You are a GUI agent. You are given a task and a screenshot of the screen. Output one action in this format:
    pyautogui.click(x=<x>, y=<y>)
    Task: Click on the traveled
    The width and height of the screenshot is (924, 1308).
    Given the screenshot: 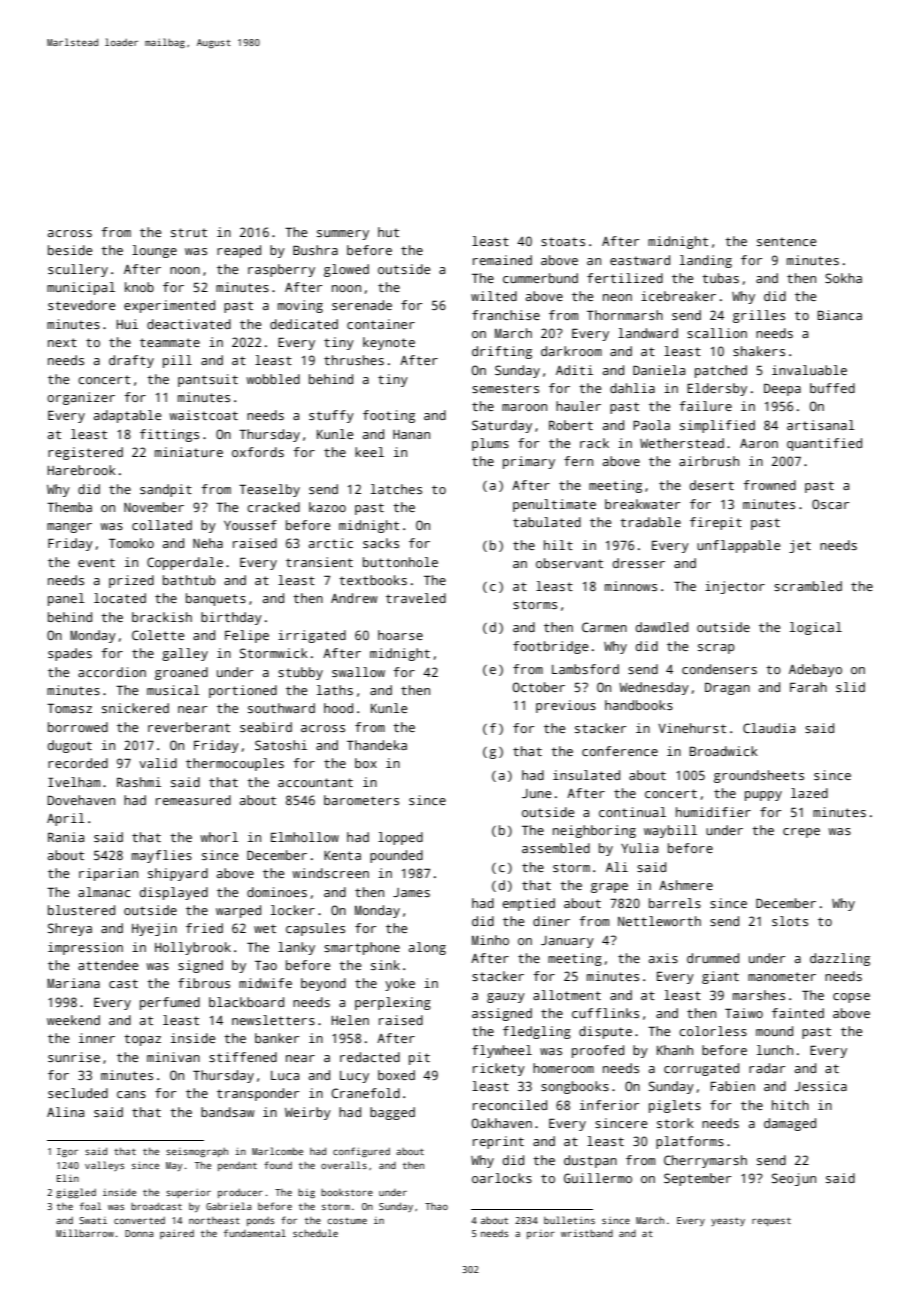 What is the action you would take?
    pyautogui.click(x=416, y=598)
